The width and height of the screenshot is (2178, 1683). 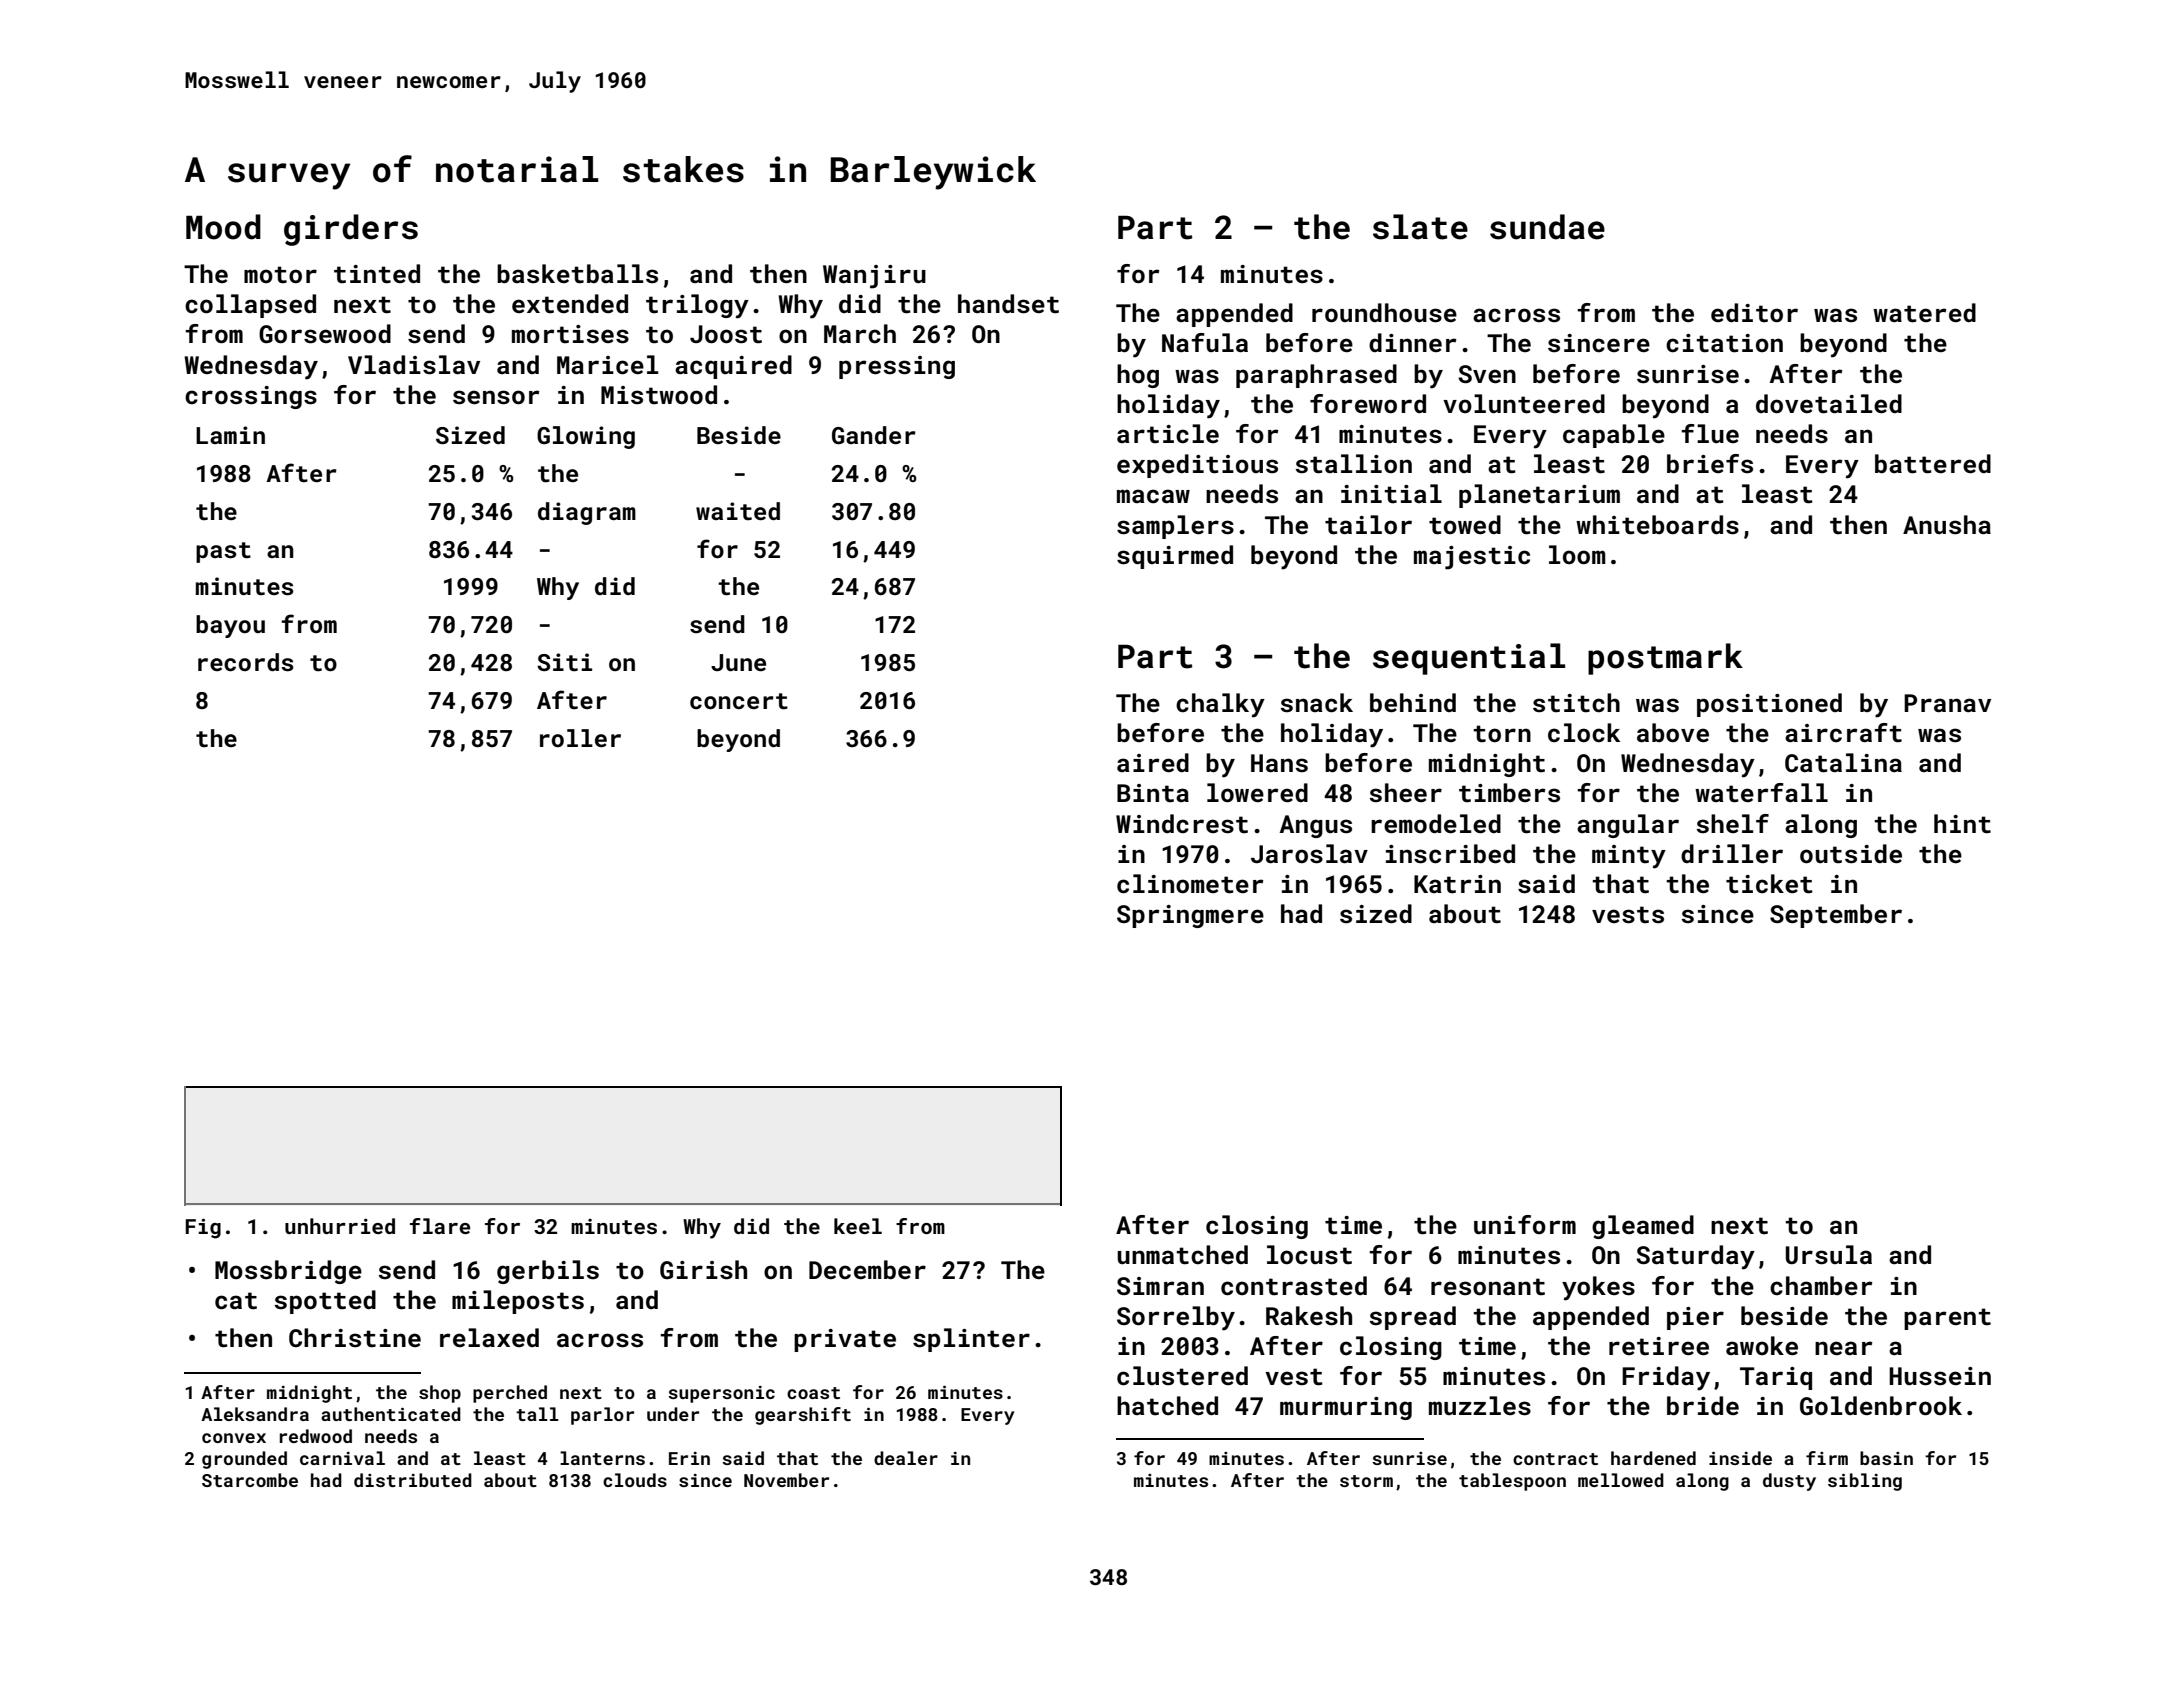 What do you see at coordinates (340, 1226) in the screenshot?
I see `unhurried` at bounding box center [340, 1226].
